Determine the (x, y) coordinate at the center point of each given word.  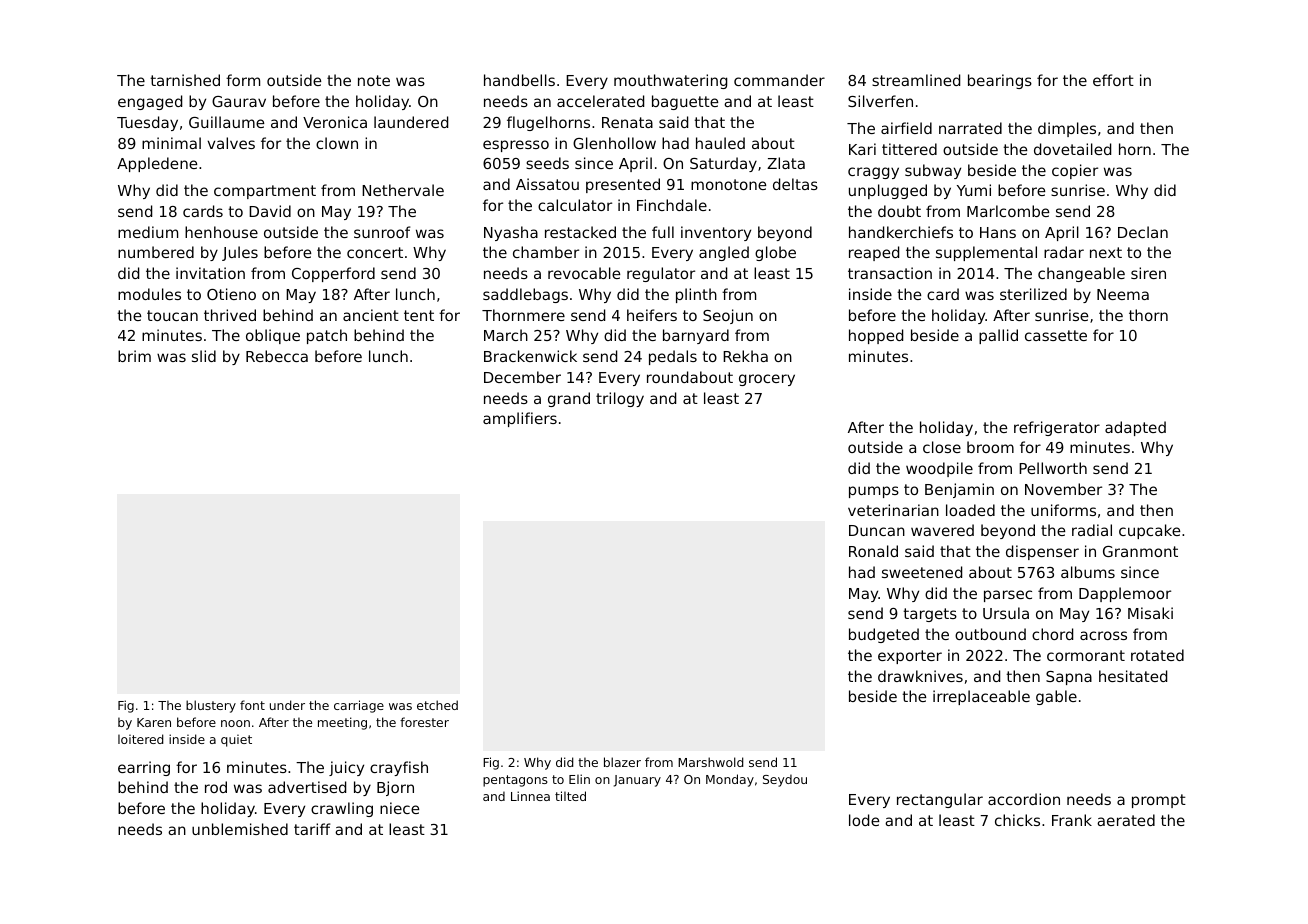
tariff (312, 829)
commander (779, 80)
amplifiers (520, 419)
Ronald (873, 551)
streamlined (916, 80)
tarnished (185, 80)
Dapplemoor (1125, 594)
